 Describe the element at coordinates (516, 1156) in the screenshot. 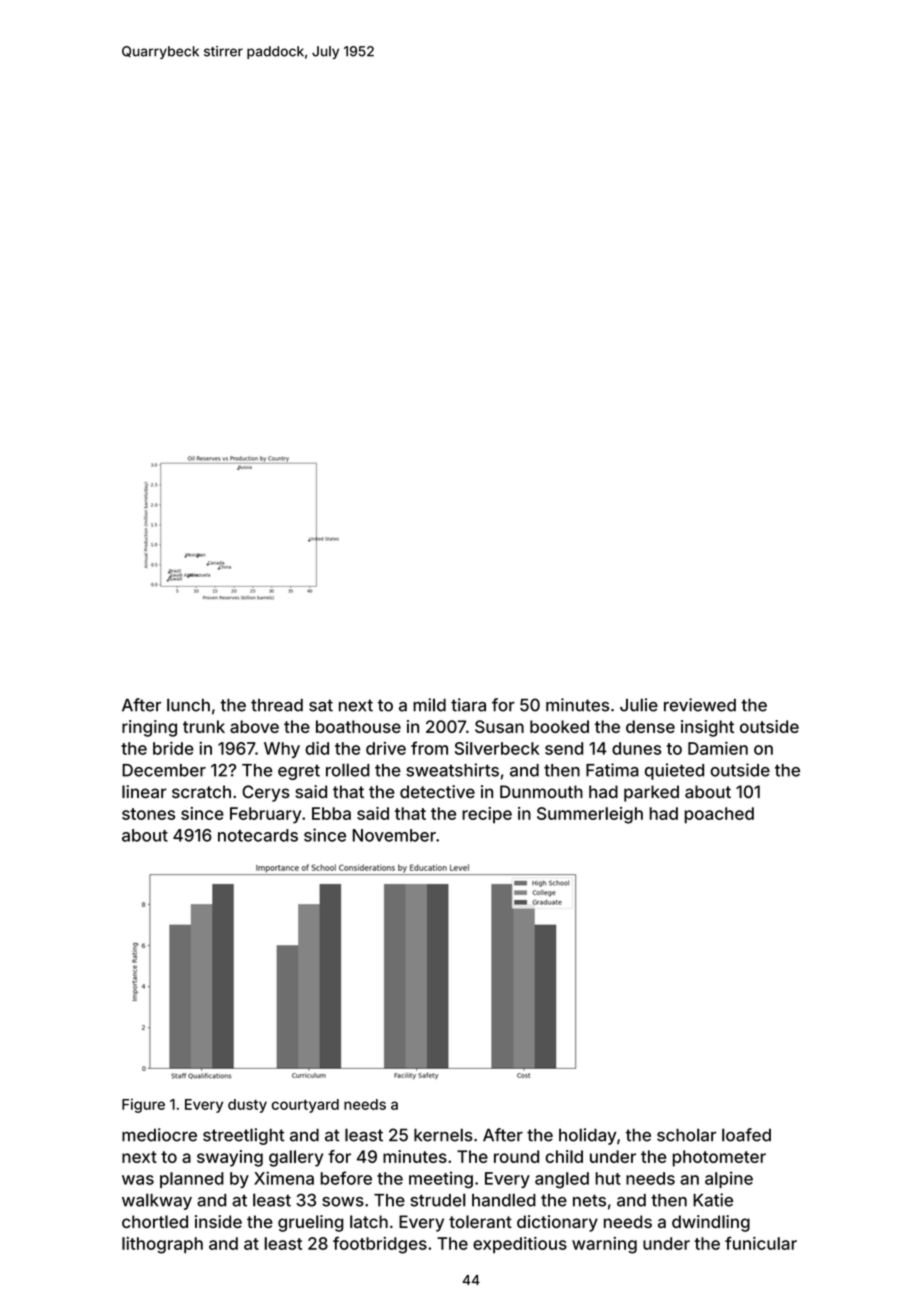

I see `round` at that location.
